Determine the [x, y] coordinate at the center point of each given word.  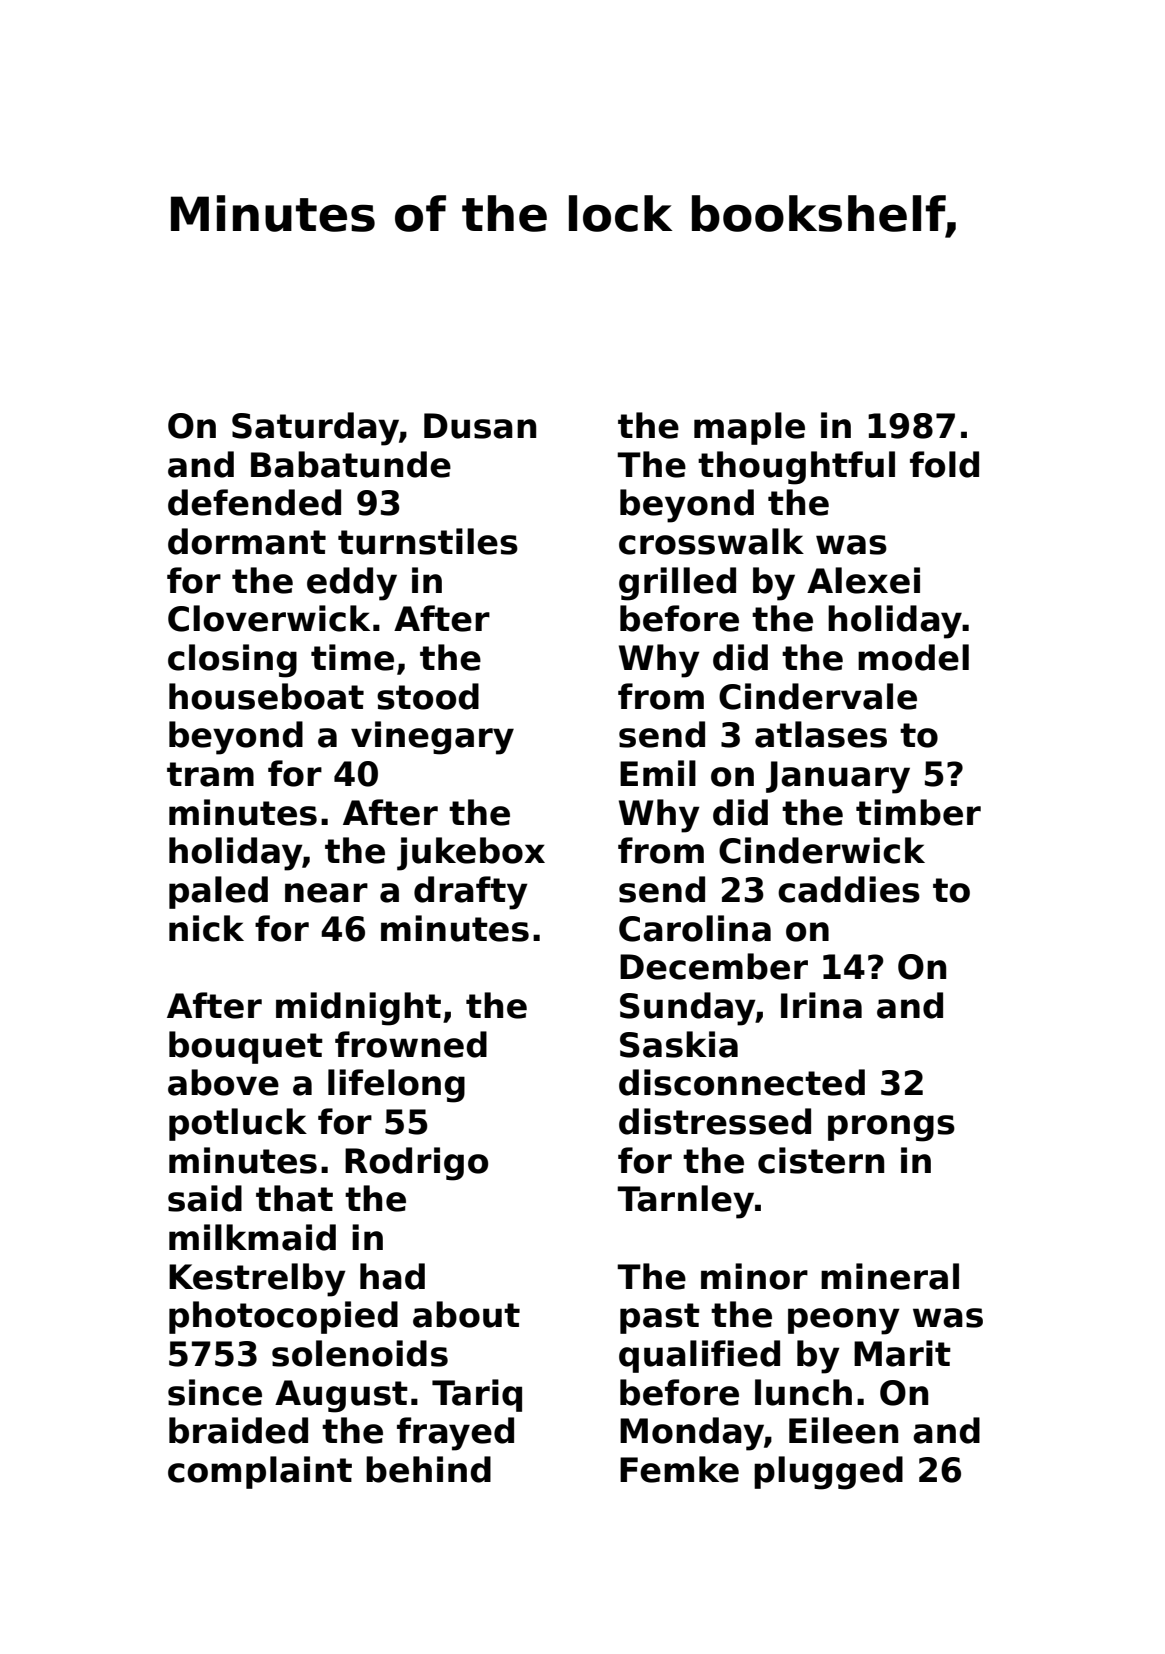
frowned [411, 1044]
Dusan [480, 426]
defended [254, 502]
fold [944, 464]
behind [428, 1469]
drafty [471, 893]
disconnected [742, 1082]
